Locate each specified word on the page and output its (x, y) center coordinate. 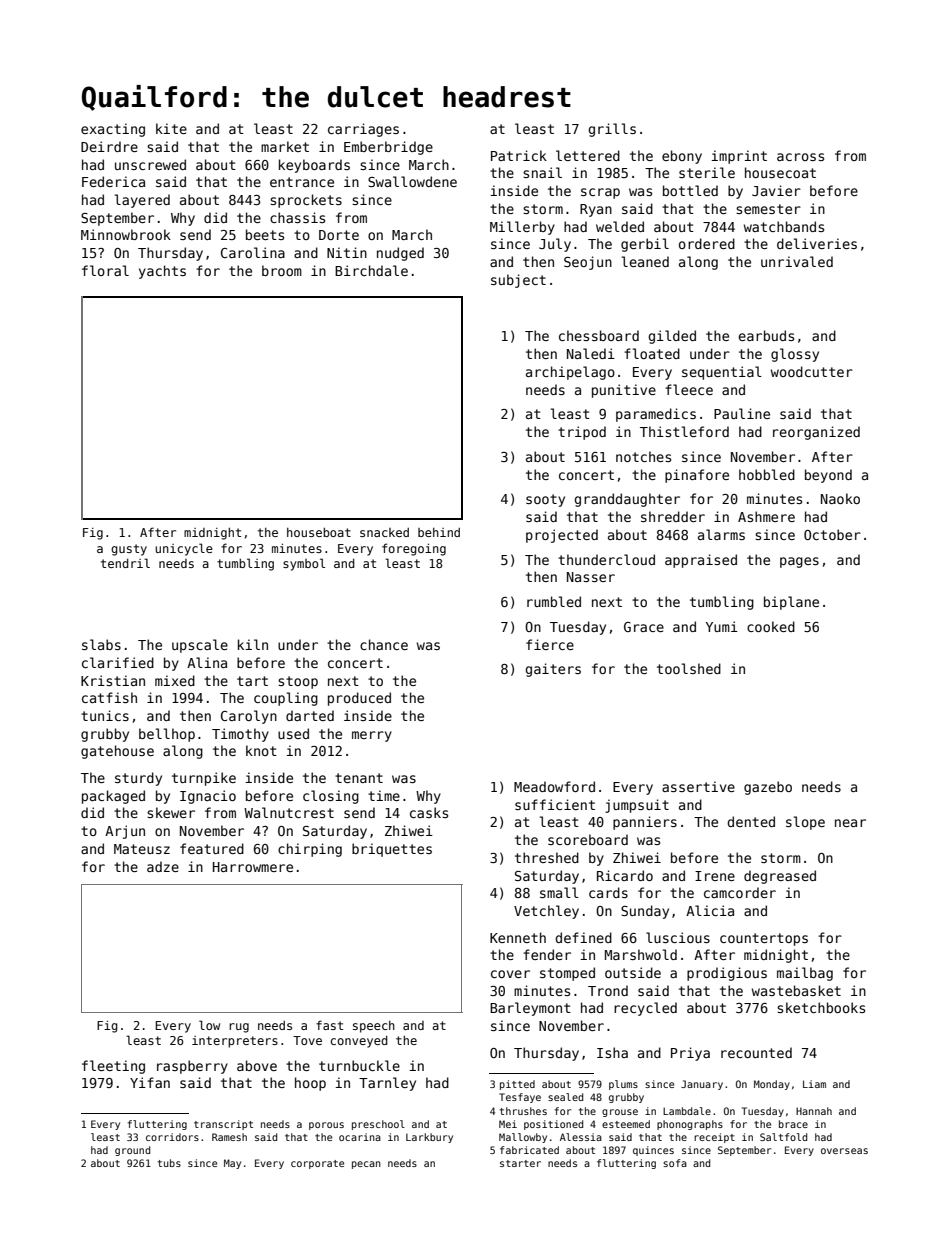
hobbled (767, 474)
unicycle (184, 549)
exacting (113, 130)
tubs (169, 1163)
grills (612, 130)
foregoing (414, 549)
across (800, 157)
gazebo (768, 788)
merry (372, 736)
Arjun (125, 832)
